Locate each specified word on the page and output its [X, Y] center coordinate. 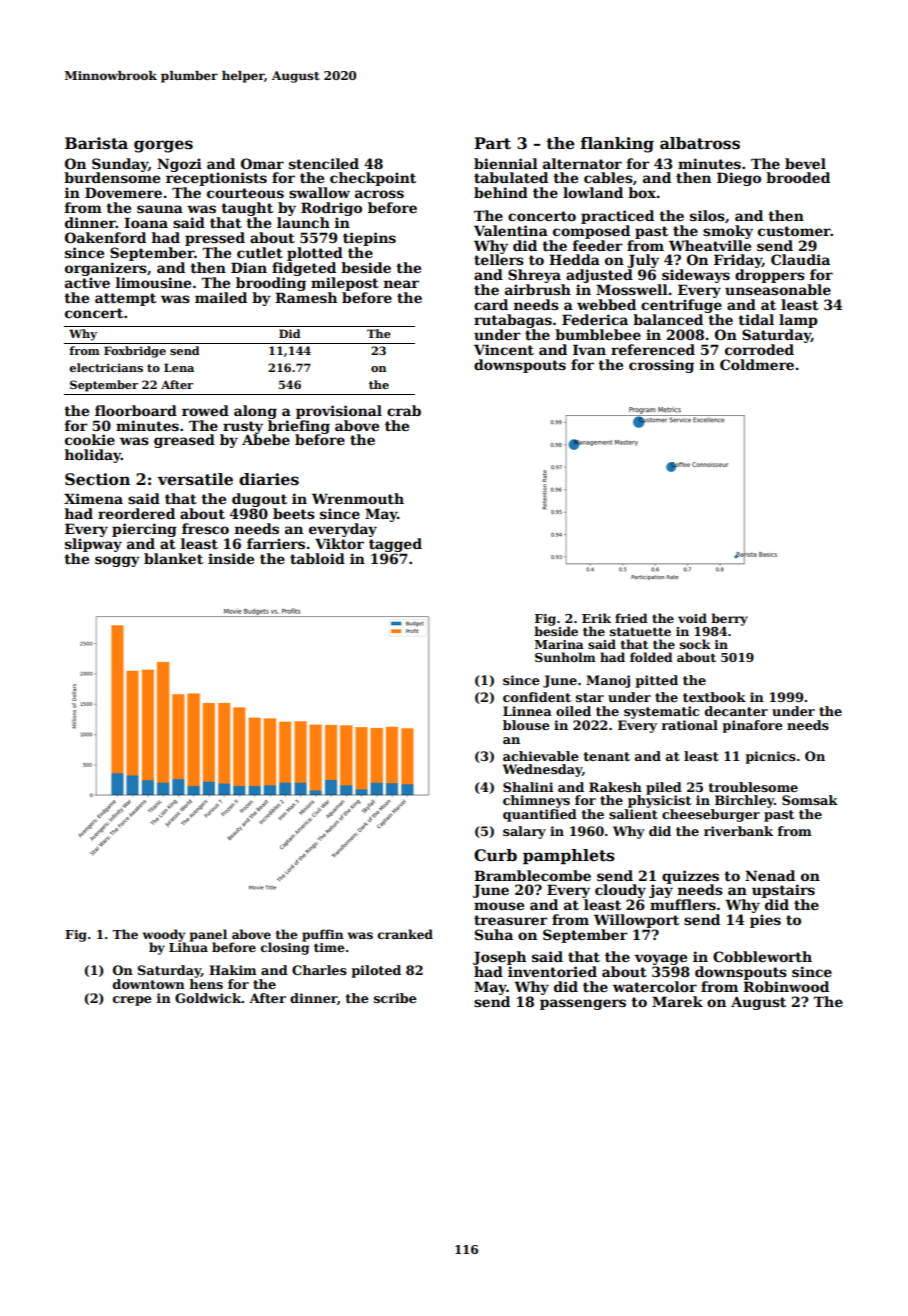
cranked [405, 934]
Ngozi [179, 165]
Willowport [636, 921]
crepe [132, 1001]
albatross [700, 143]
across [379, 194]
